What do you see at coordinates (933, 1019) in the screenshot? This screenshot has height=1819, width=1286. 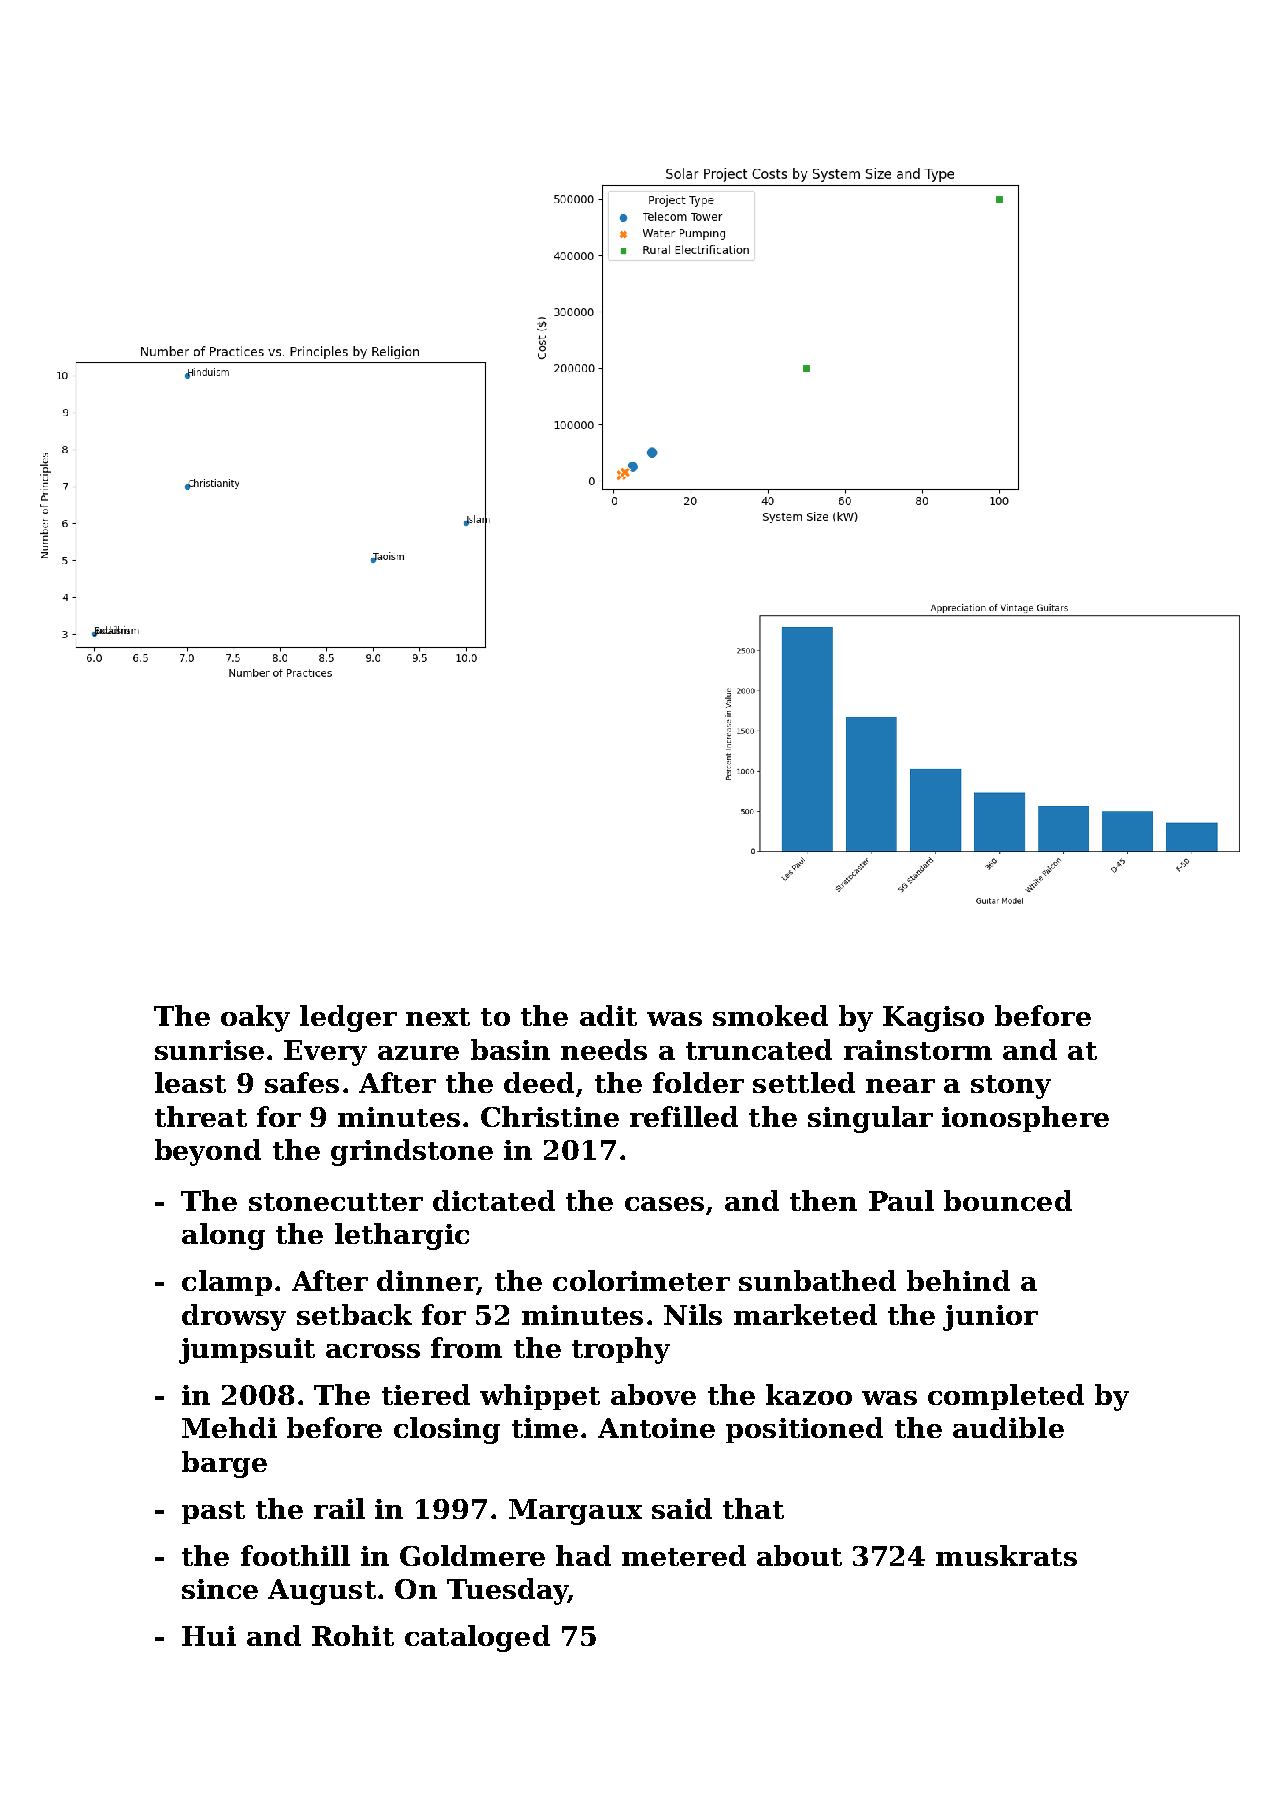 I see `Kagiso` at bounding box center [933, 1019].
